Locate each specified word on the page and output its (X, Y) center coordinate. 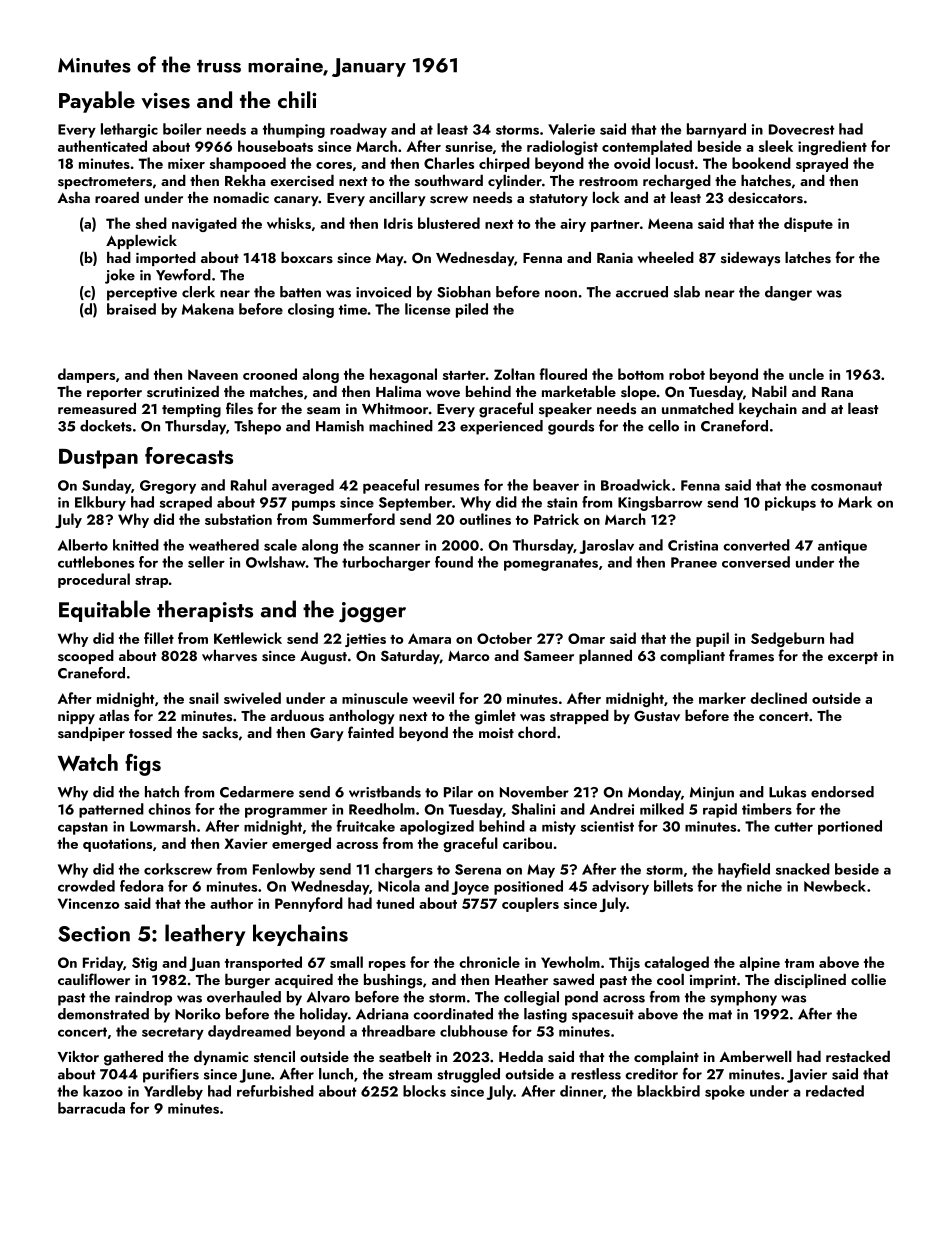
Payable (97, 102)
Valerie (571, 129)
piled (472, 310)
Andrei (612, 809)
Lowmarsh (163, 826)
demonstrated (103, 1014)
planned (605, 657)
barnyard (716, 130)
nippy (76, 717)
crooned (270, 374)
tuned (395, 903)
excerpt (853, 658)
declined (778, 698)
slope (638, 393)
